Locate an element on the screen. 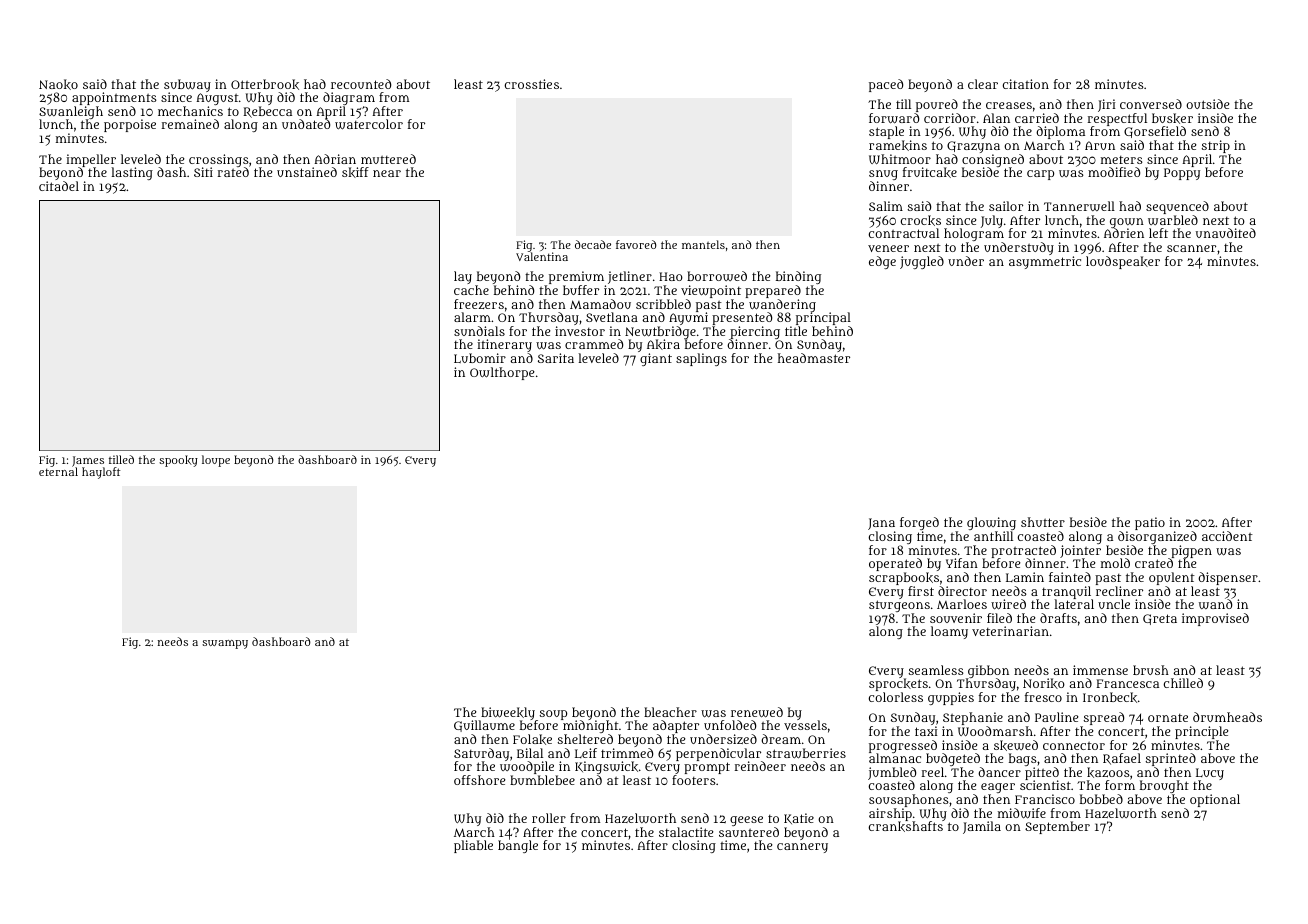  citation is located at coordinates (1026, 84).
